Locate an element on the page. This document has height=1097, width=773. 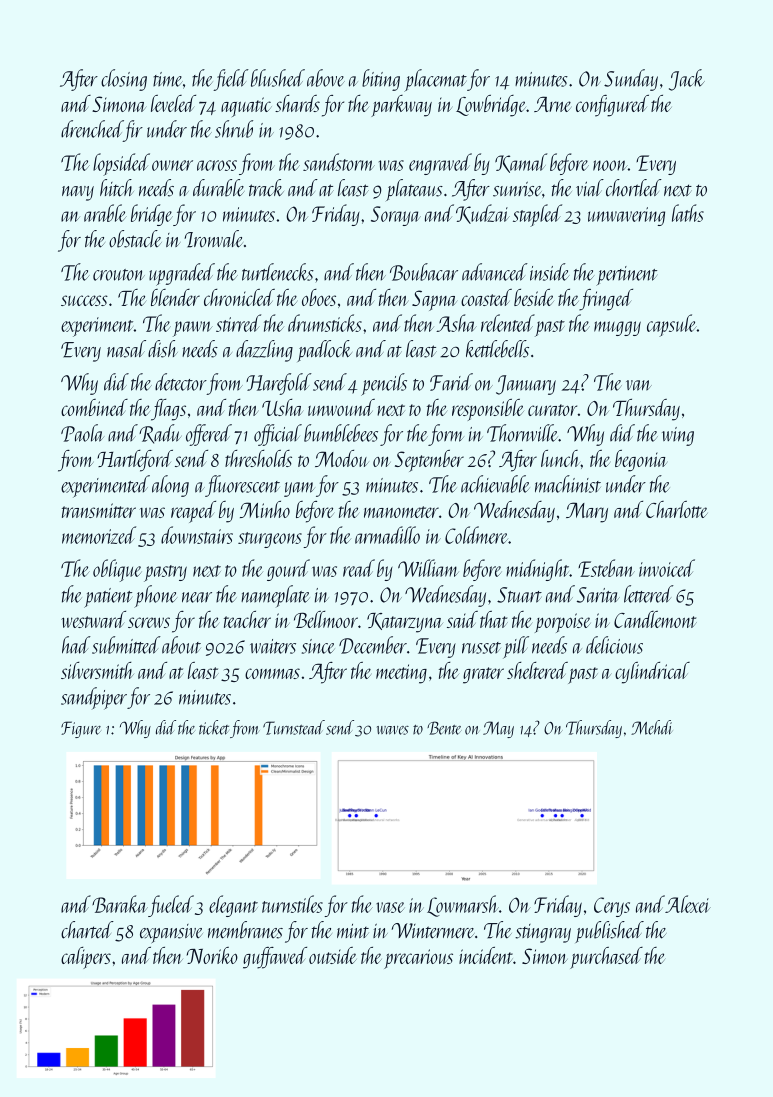
Modou is located at coordinates (342, 458).
